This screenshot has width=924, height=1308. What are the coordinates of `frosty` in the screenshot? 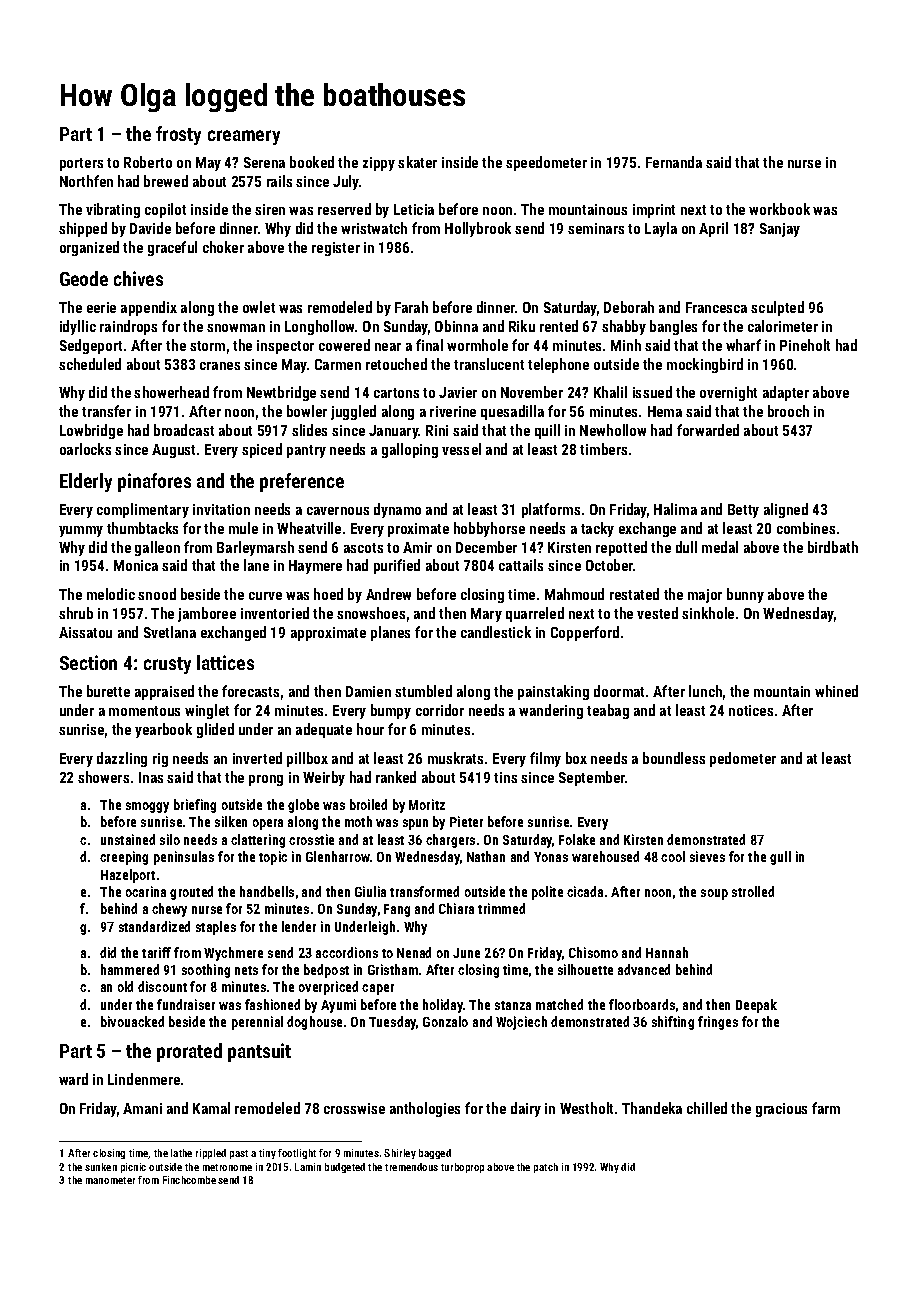 It's located at (178, 135).
